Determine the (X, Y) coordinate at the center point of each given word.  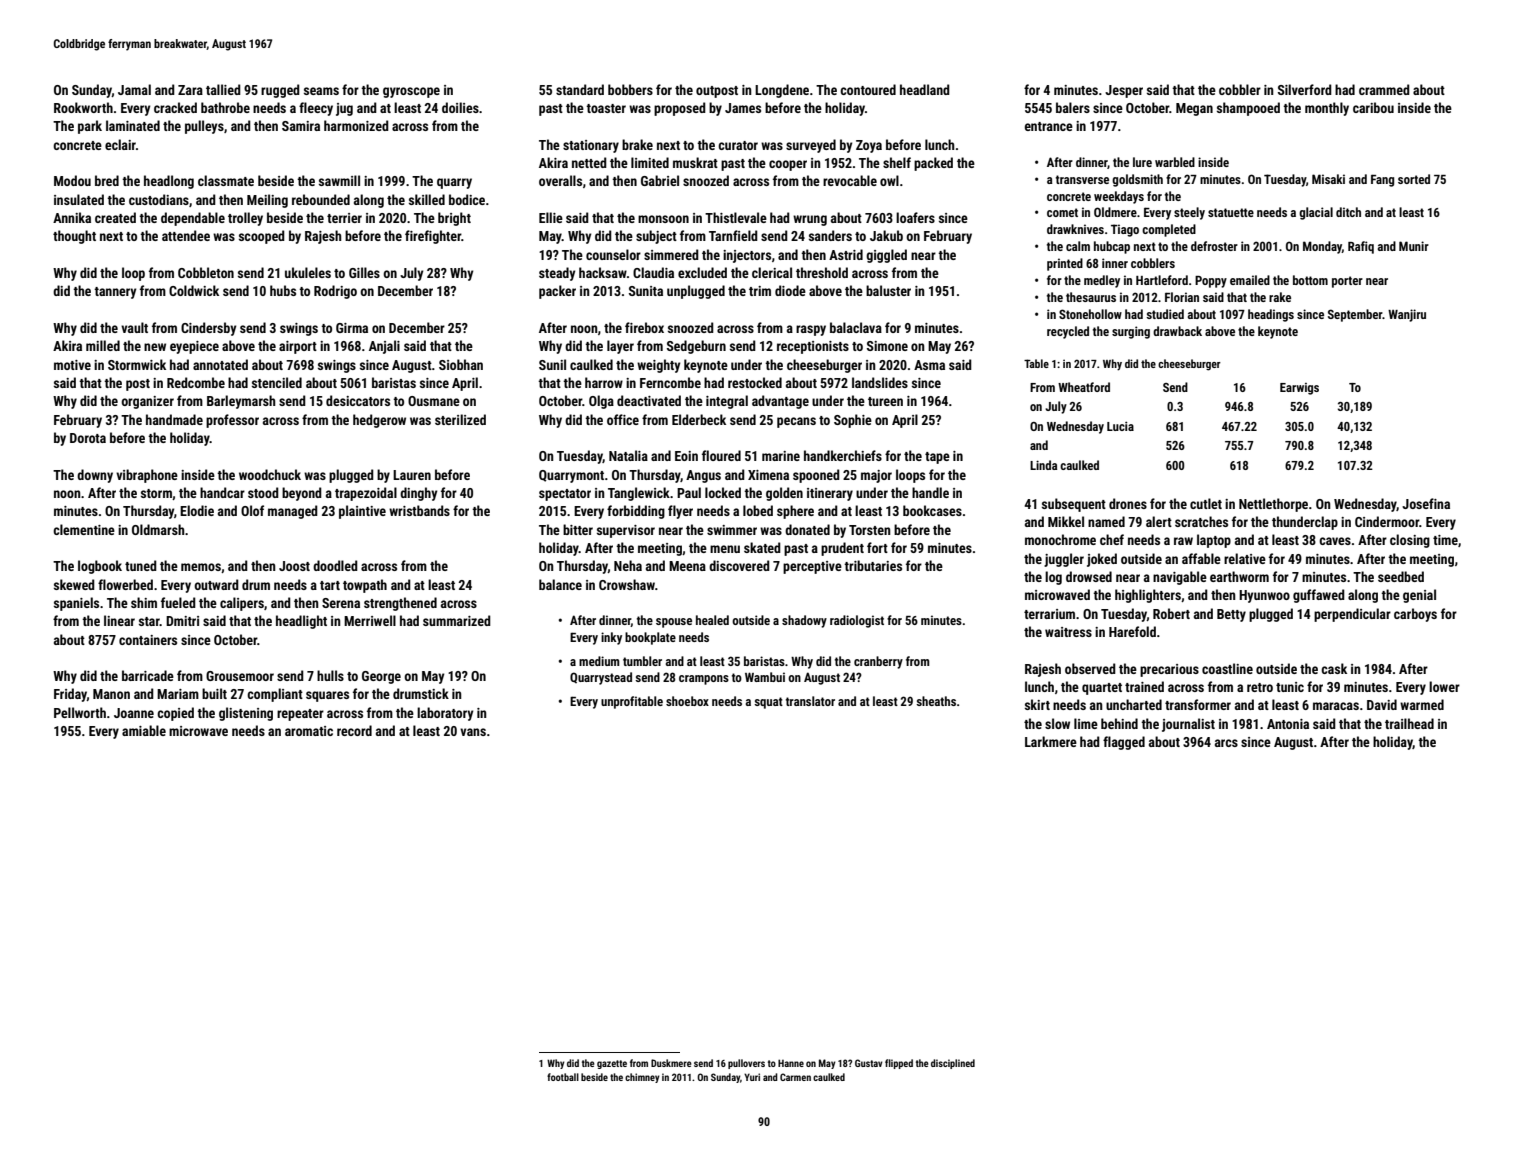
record (354, 730)
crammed (1384, 89)
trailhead (1409, 723)
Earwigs (1299, 389)
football (563, 1077)
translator (810, 701)
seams (321, 91)
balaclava (856, 327)
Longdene (782, 91)
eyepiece (194, 347)
